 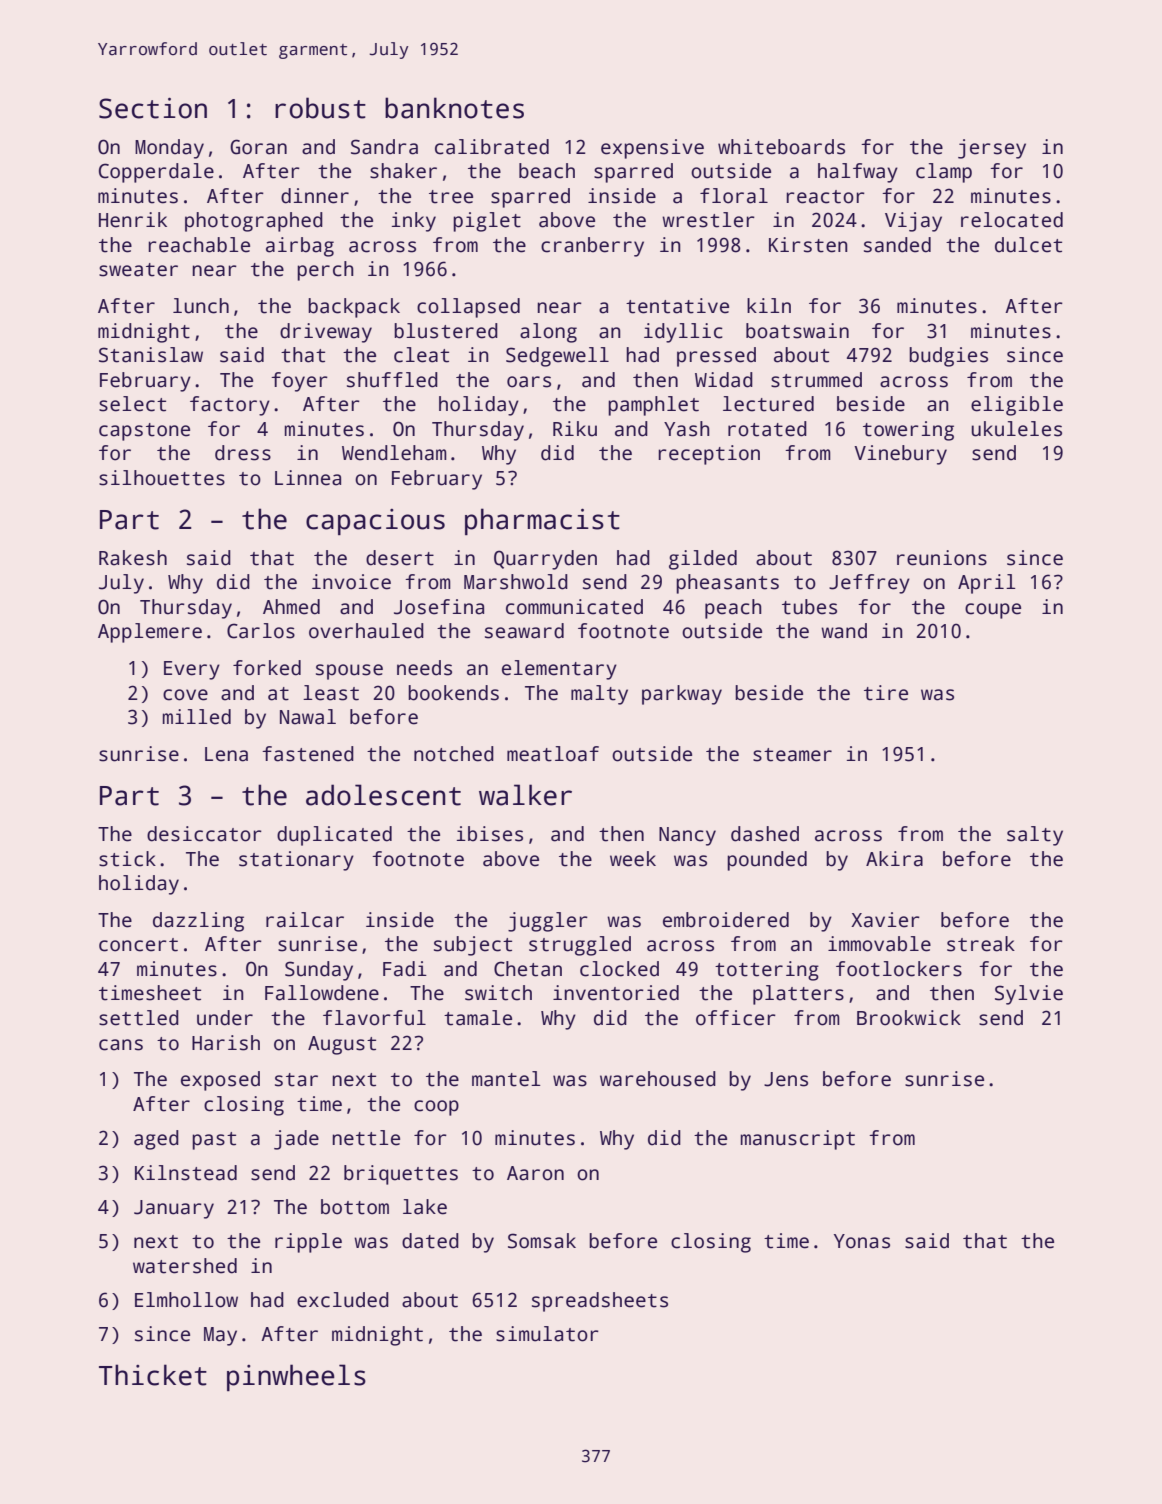 I want to click on tree, so click(x=451, y=197).
